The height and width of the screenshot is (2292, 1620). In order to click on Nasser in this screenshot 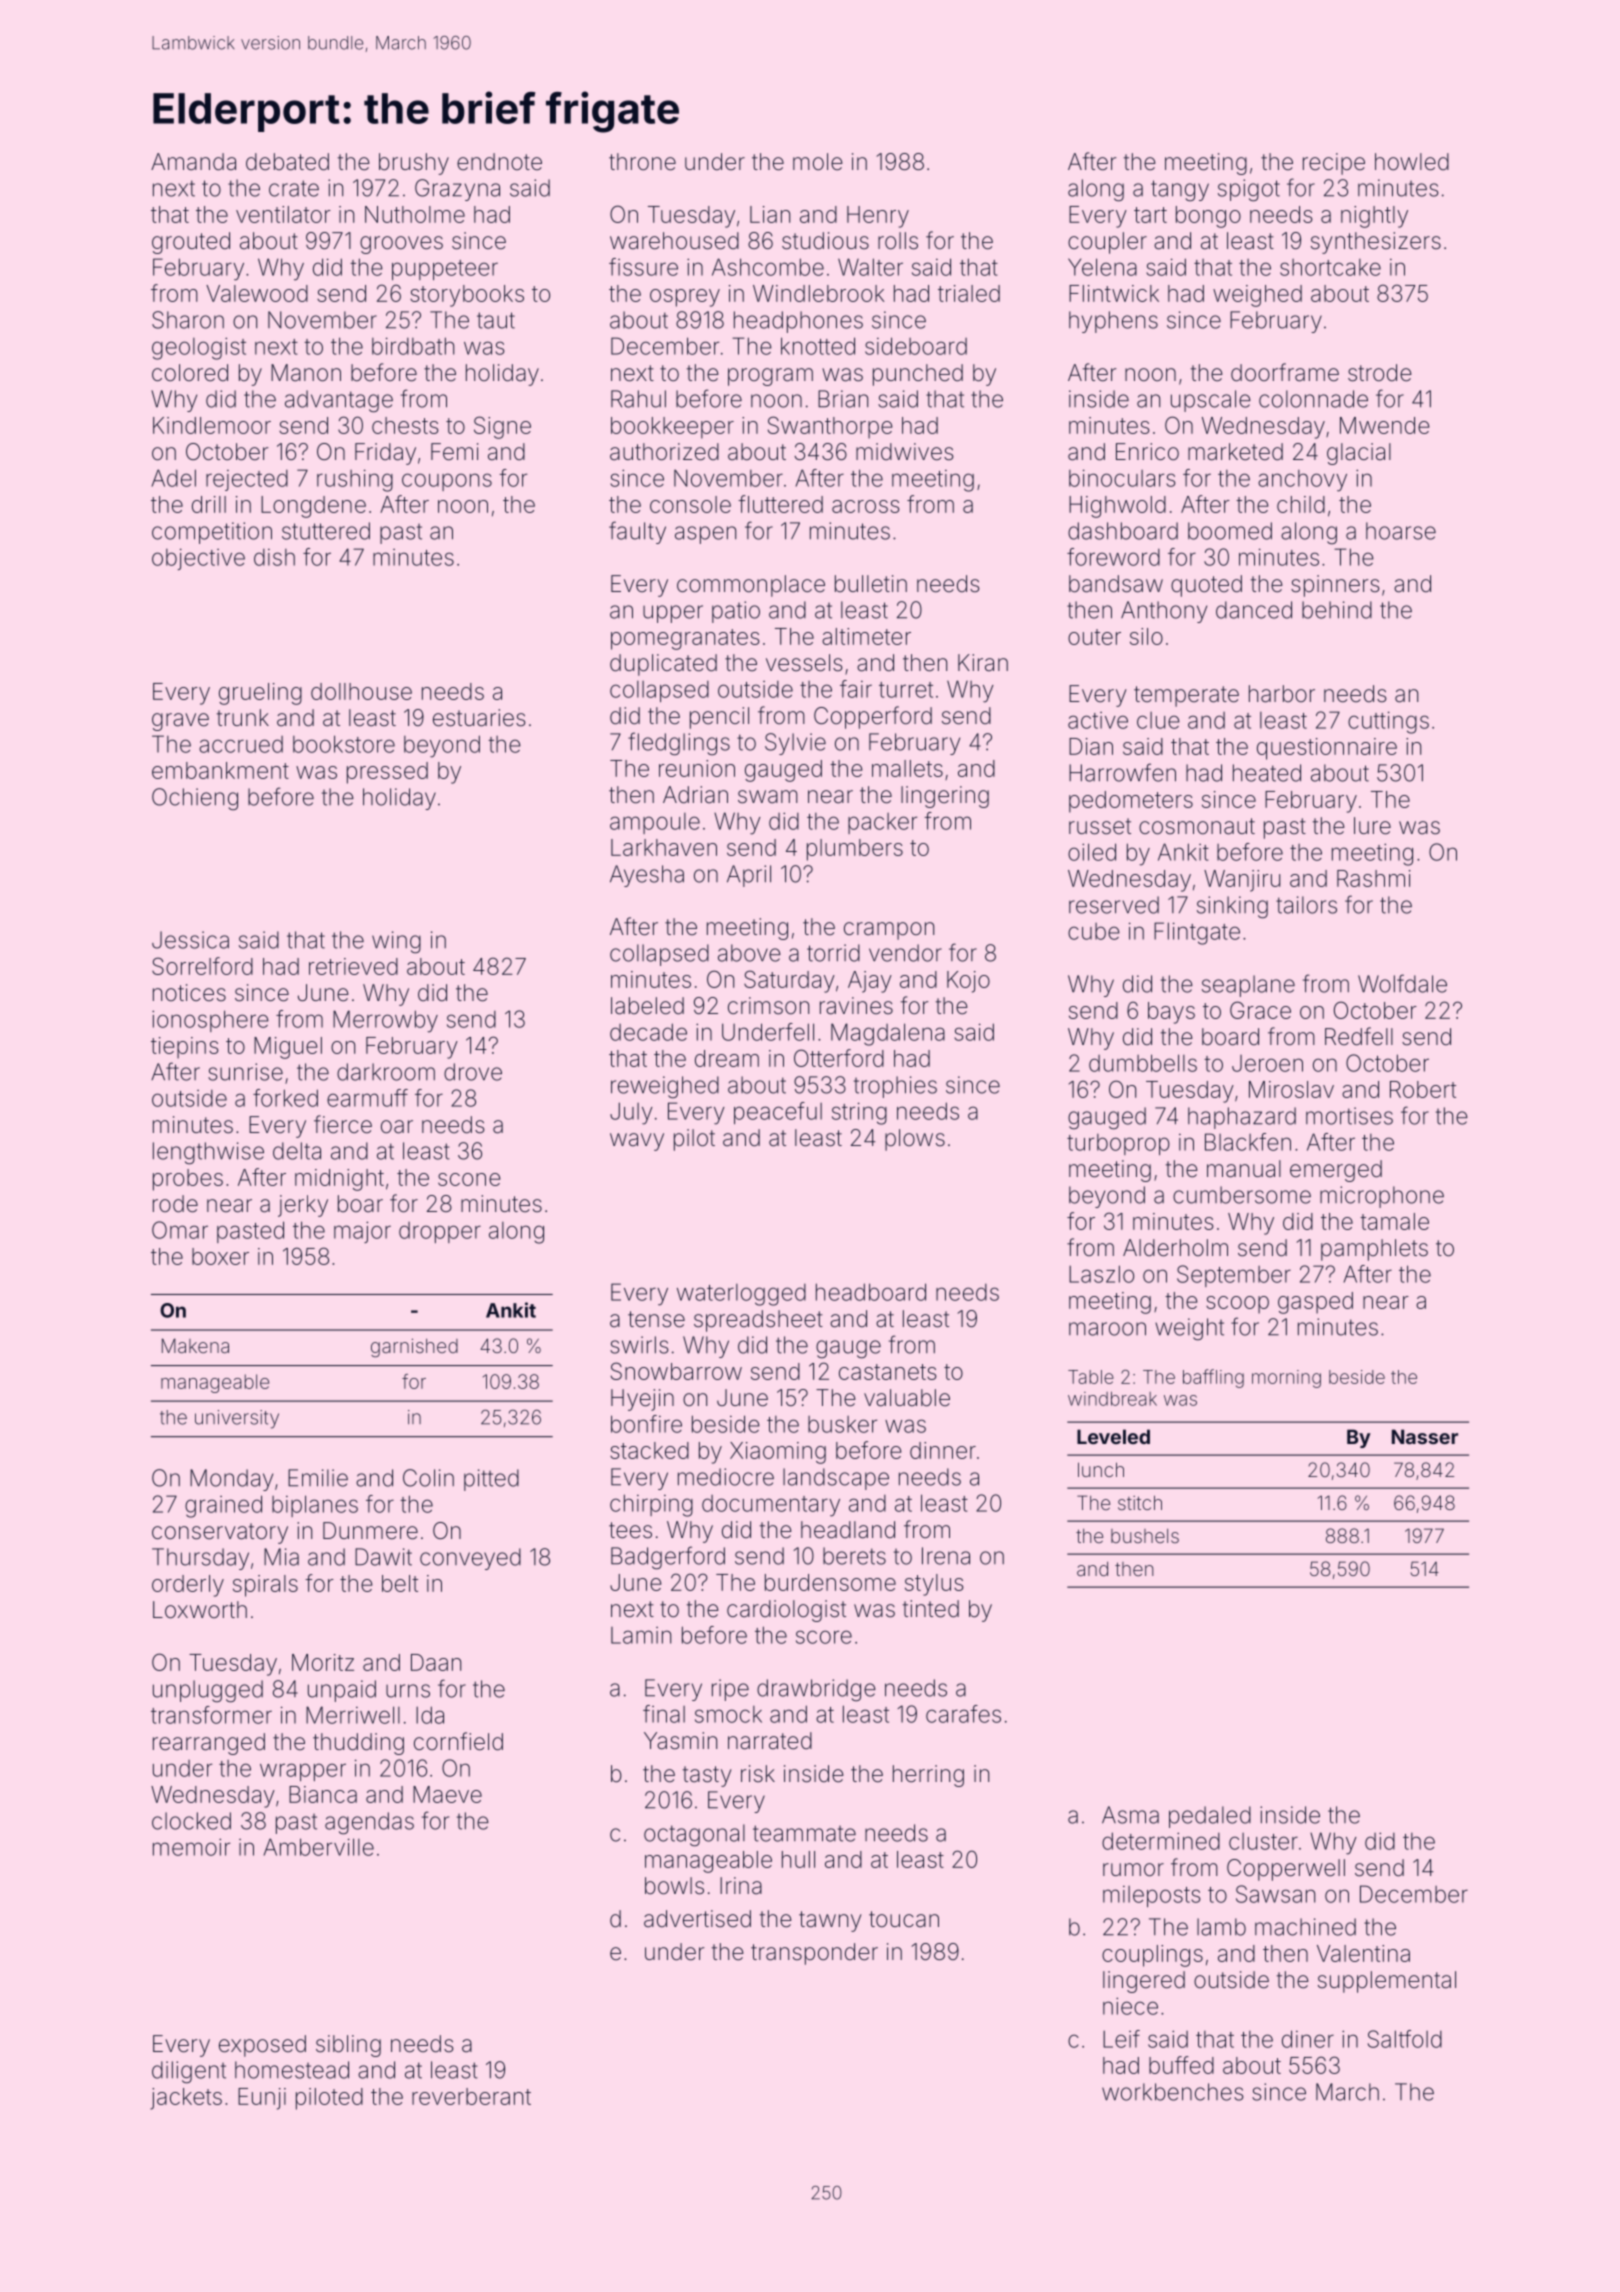, I will do `click(1425, 1436)`.
